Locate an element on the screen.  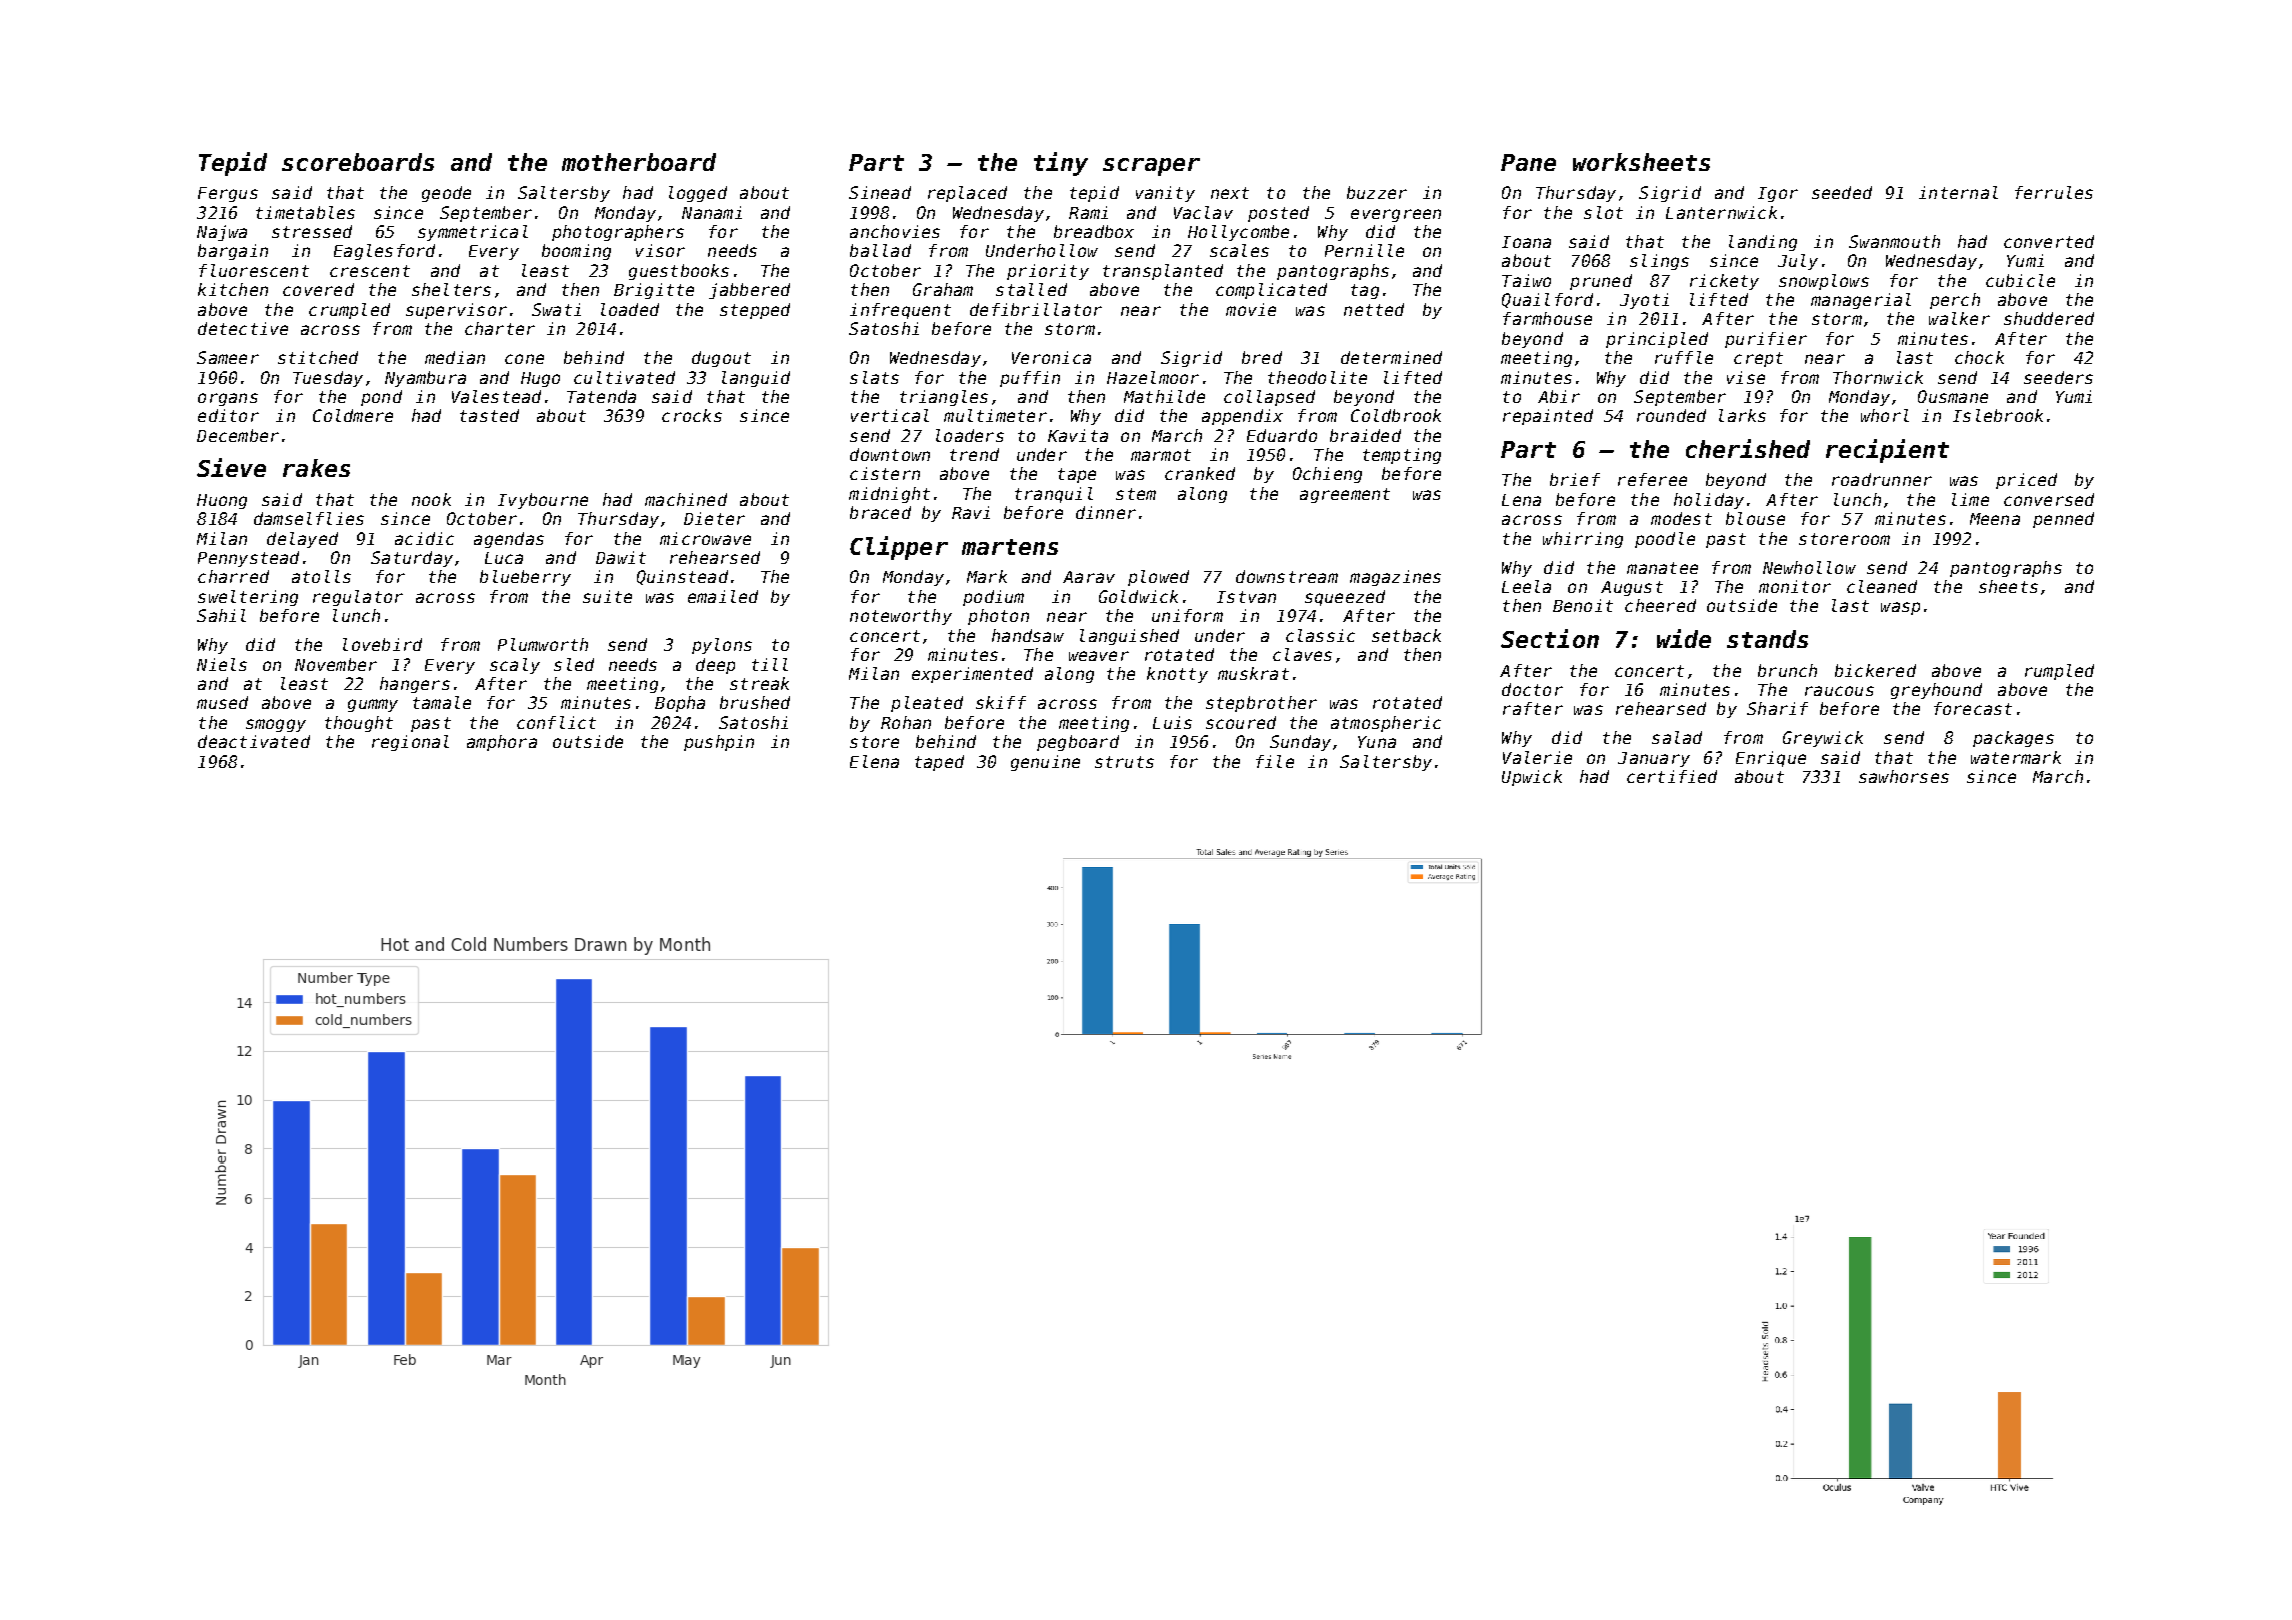
conflict is located at coordinates (556, 722).
